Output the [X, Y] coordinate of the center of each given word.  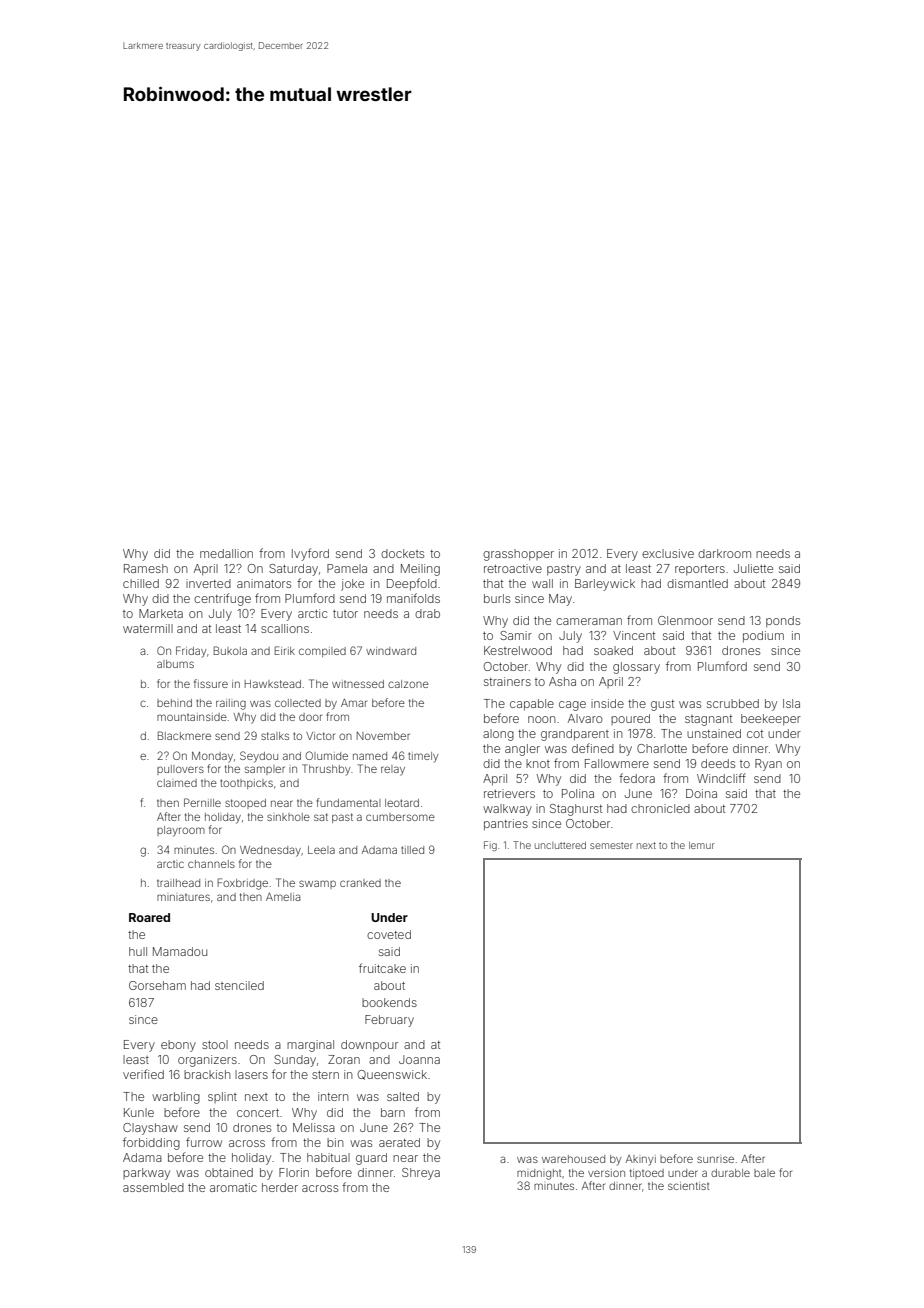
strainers [507, 681]
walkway [507, 810]
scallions [285, 628]
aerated [399, 1142]
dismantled [697, 583]
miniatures [183, 897]
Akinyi [641, 1160]
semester [611, 845]
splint [222, 1097]
